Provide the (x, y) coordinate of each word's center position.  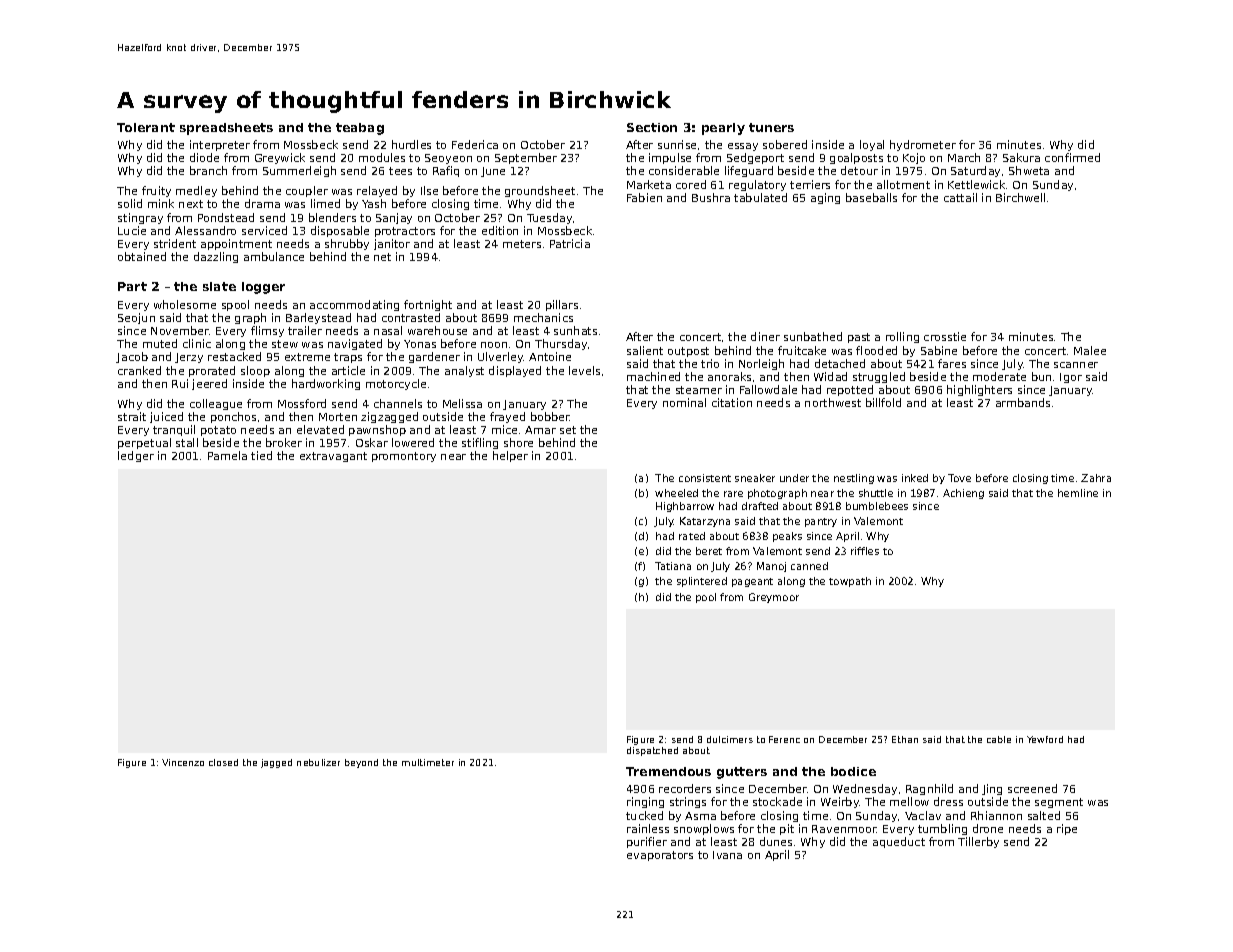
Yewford (1045, 739)
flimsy (267, 331)
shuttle (876, 493)
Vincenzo (183, 762)
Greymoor (774, 598)
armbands (1023, 402)
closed (223, 762)
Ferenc (784, 739)
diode (204, 157)
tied (261, 455)
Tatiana (673, 566)
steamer (699, 390)
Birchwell (1020, 197)
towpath (850, 582)
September (526, 158)
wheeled (676, 493)
